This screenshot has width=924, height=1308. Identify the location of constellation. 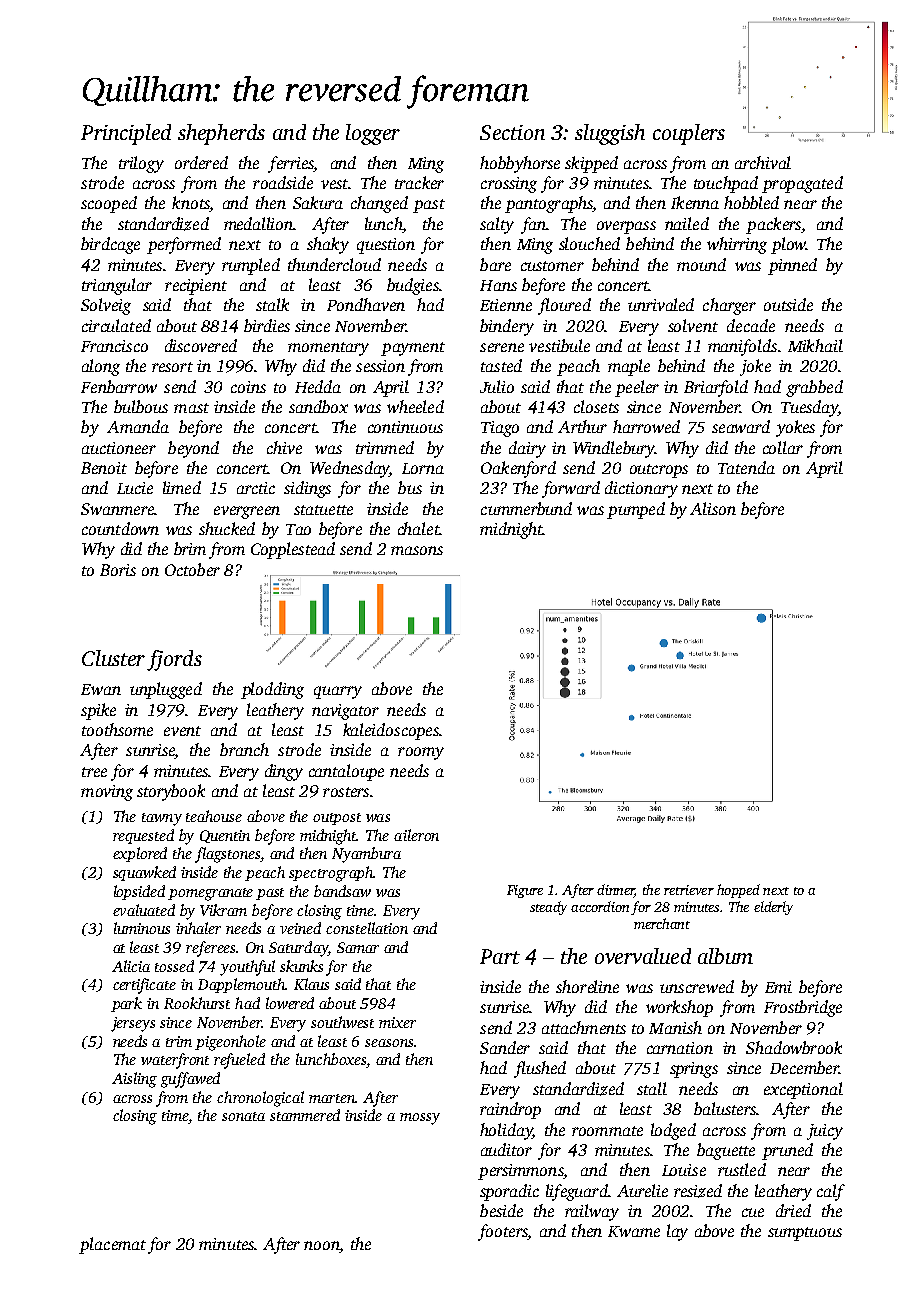
(367, 928).
